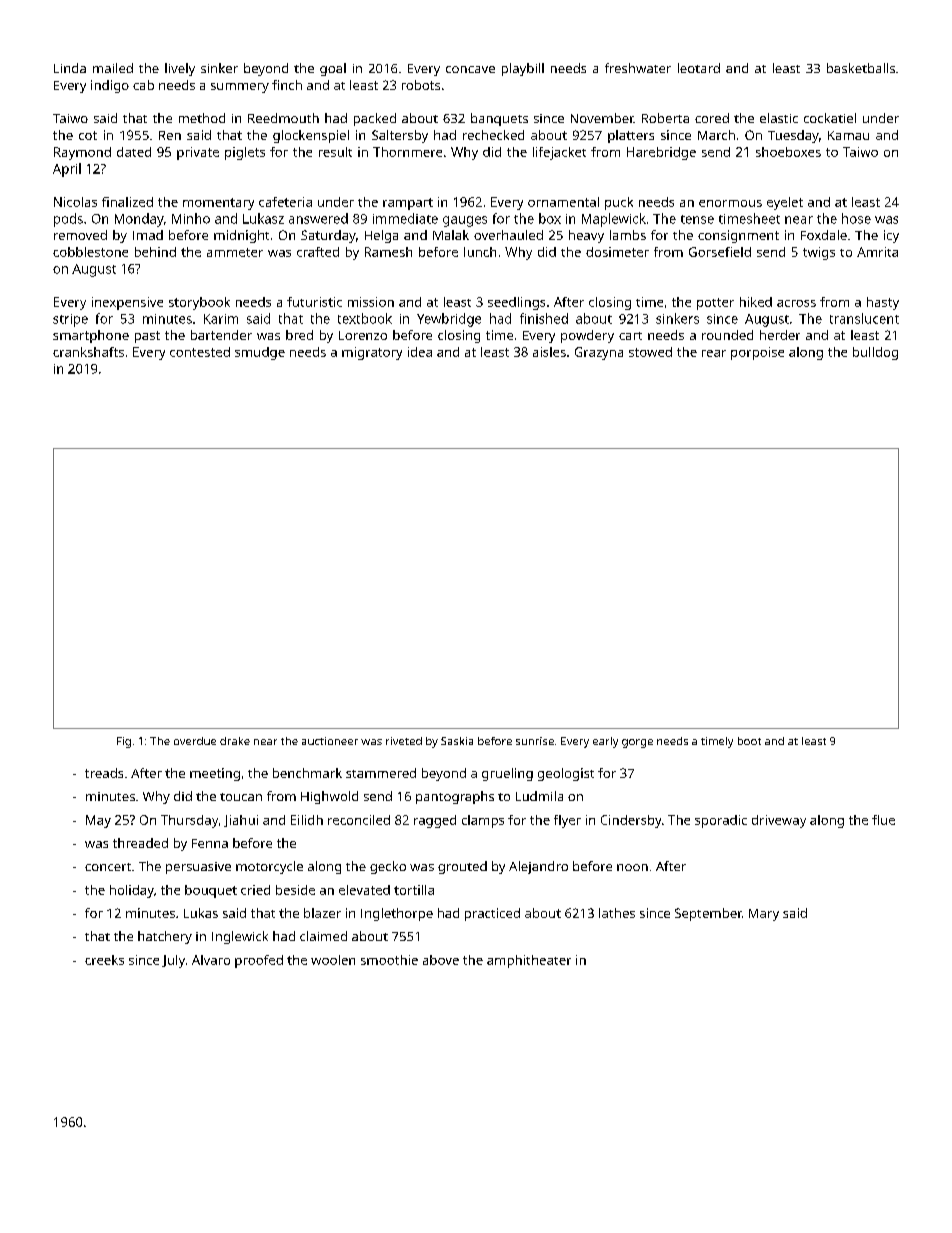 This screenshot has width=952, height=1233. What do you see at coordinates (708, 914) in the screenshot?
I see `September` at bounding box center [708, 914].
